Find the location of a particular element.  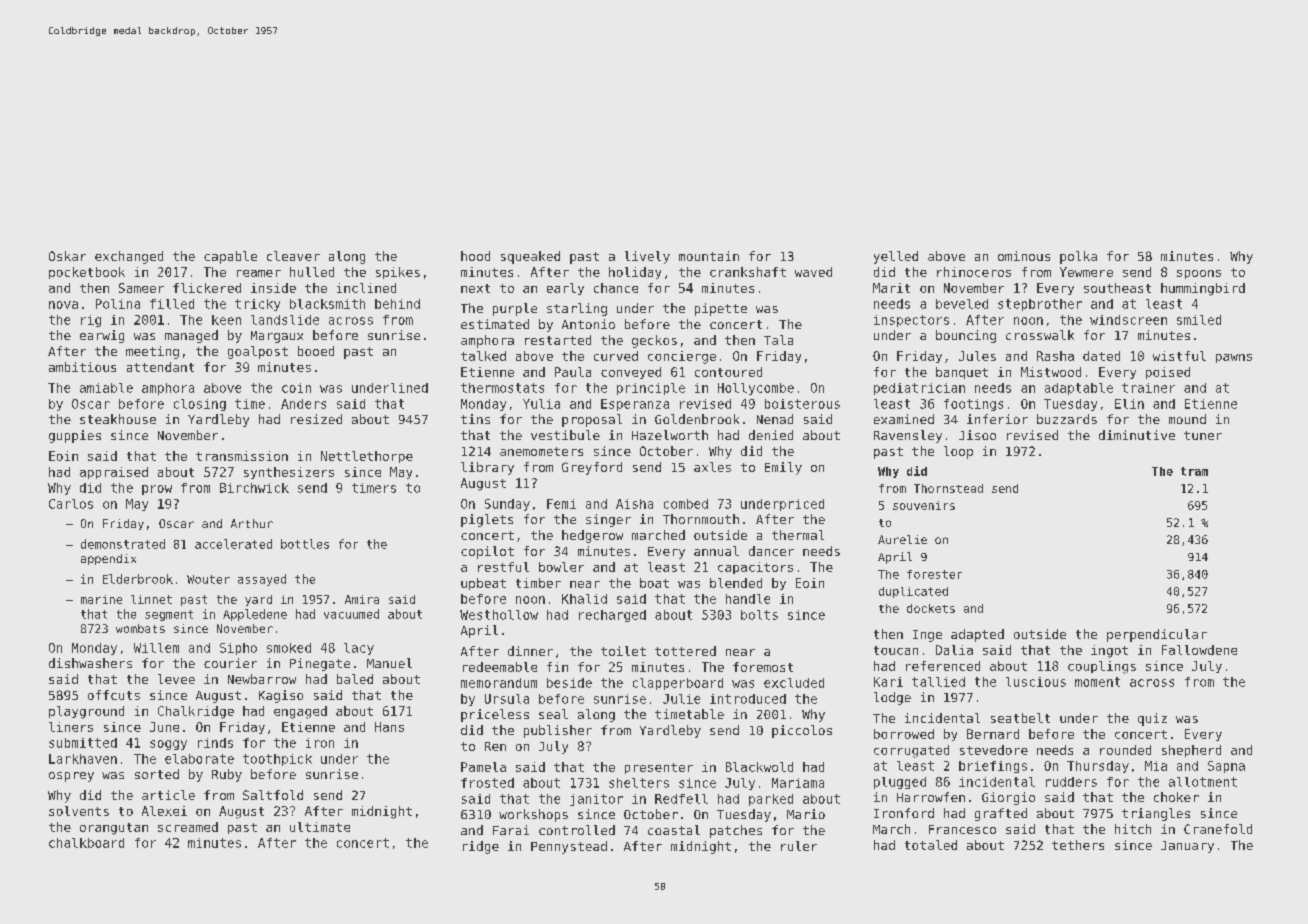

foremost is located at coordinates (763, 667).
